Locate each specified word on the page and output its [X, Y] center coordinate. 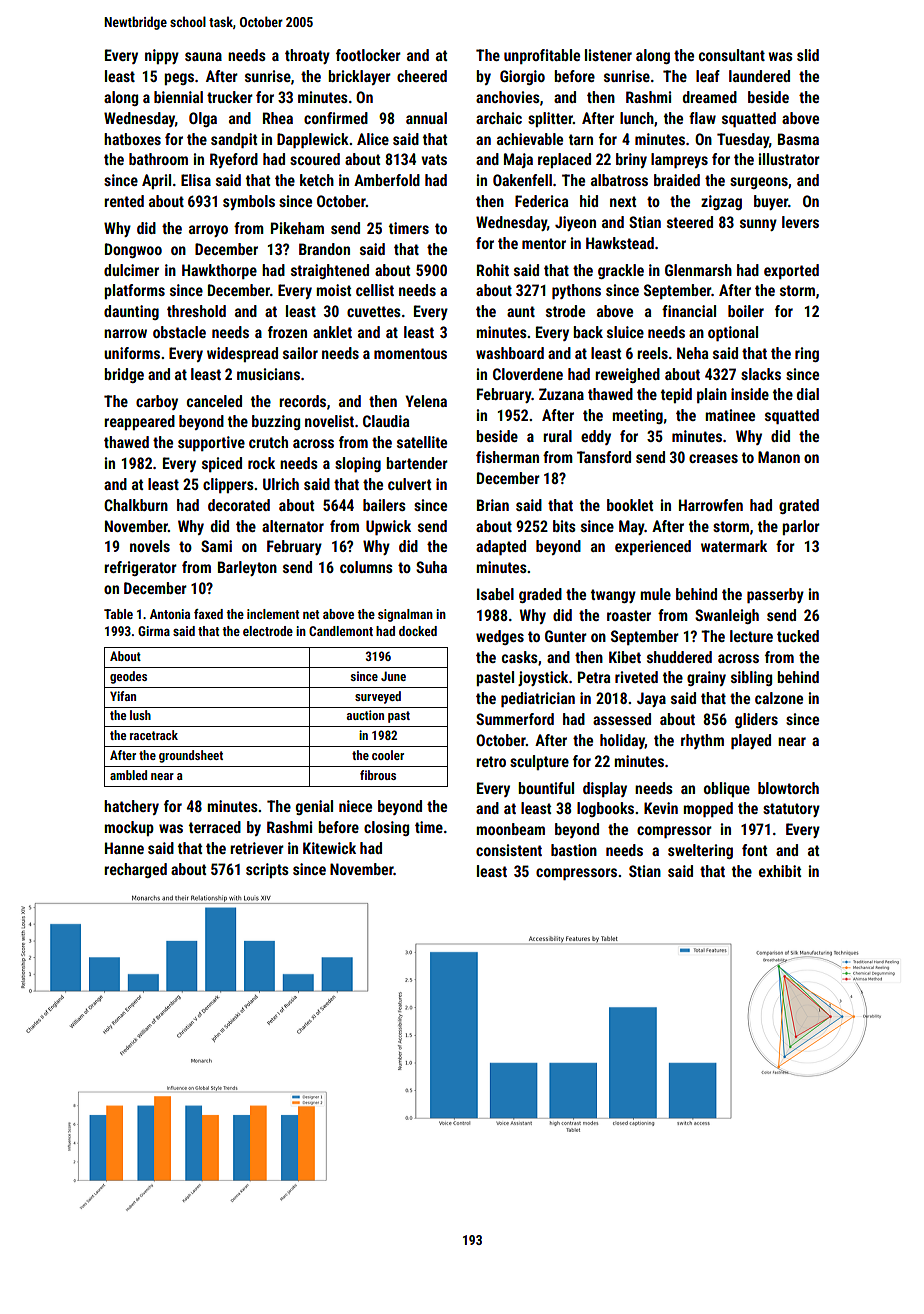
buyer [771, 202]
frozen [287, 332]
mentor [544, 243]
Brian [493, 505]
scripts [267, 870]
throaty [307, 56]
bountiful [546, 788]
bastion [574, 850]
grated [799, 506]
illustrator [789, 159]
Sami [216, 546]
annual [426, 118]
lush [140, 715]
